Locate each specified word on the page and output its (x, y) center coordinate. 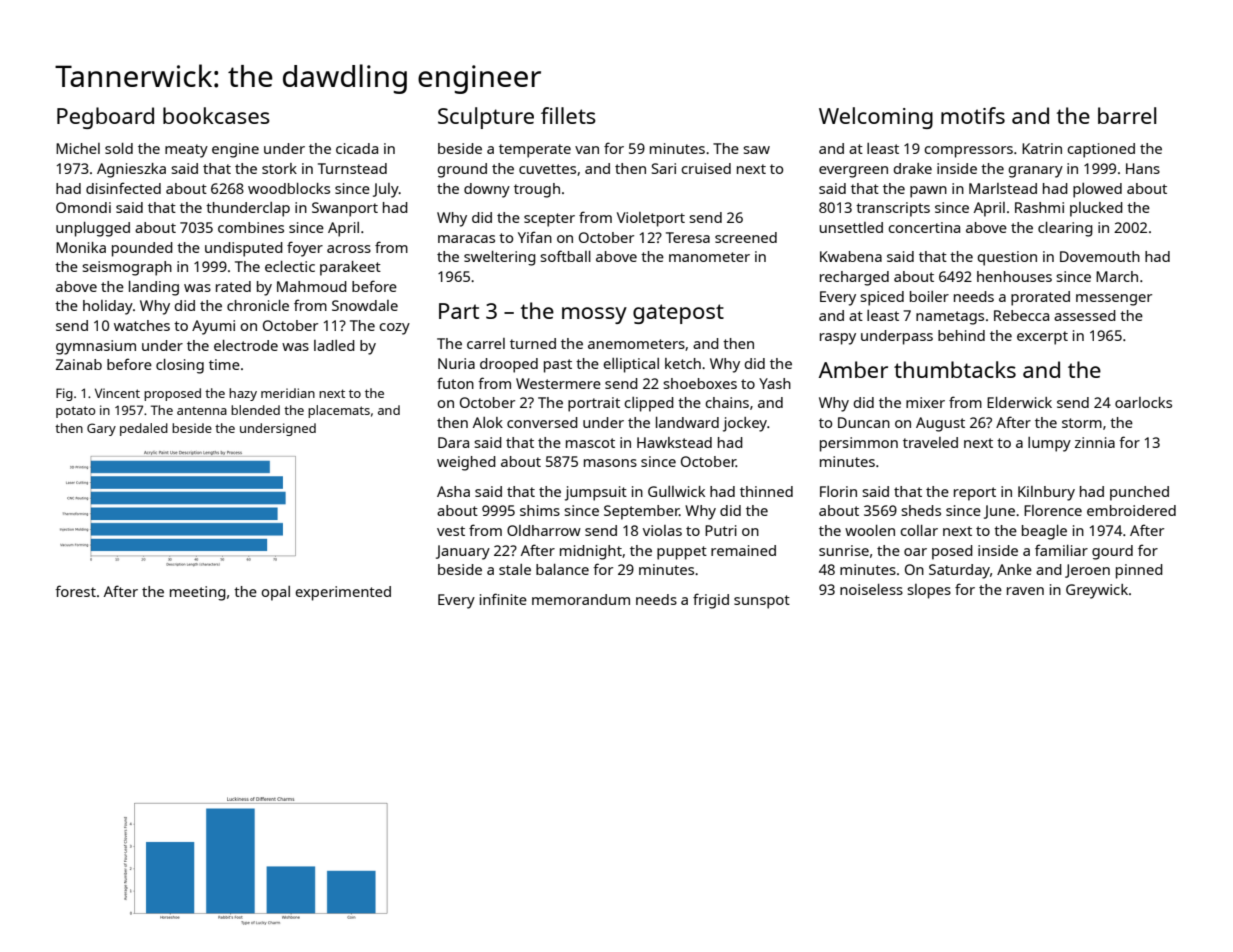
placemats (339, 411)
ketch (683, 363)
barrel (1127, 115)
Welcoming (876, 118)
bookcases (216, 115)
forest (75, 591)
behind (961, 335)
